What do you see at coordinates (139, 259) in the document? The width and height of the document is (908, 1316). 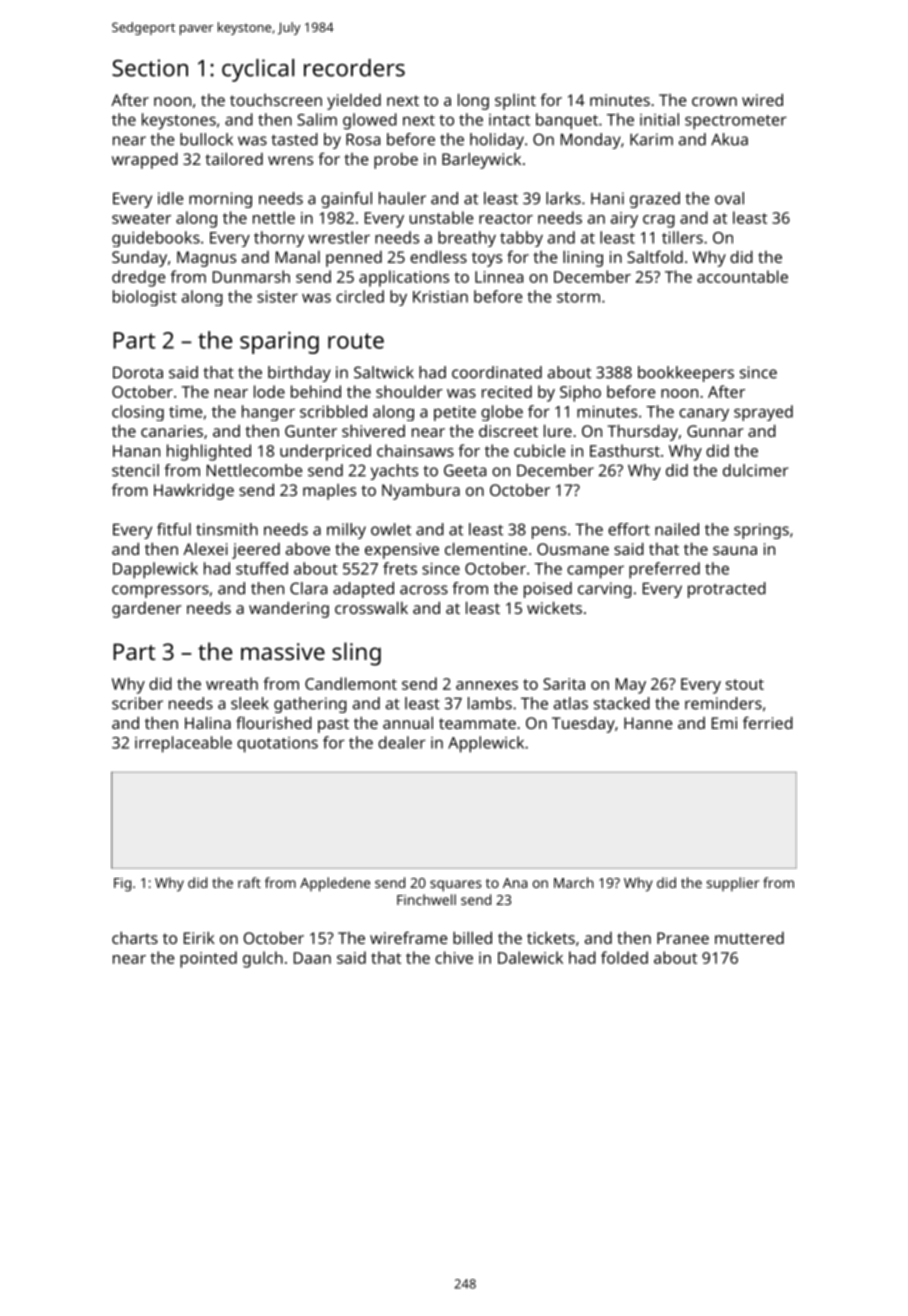 I see `Sunday` at bounding box center [139, 259].
